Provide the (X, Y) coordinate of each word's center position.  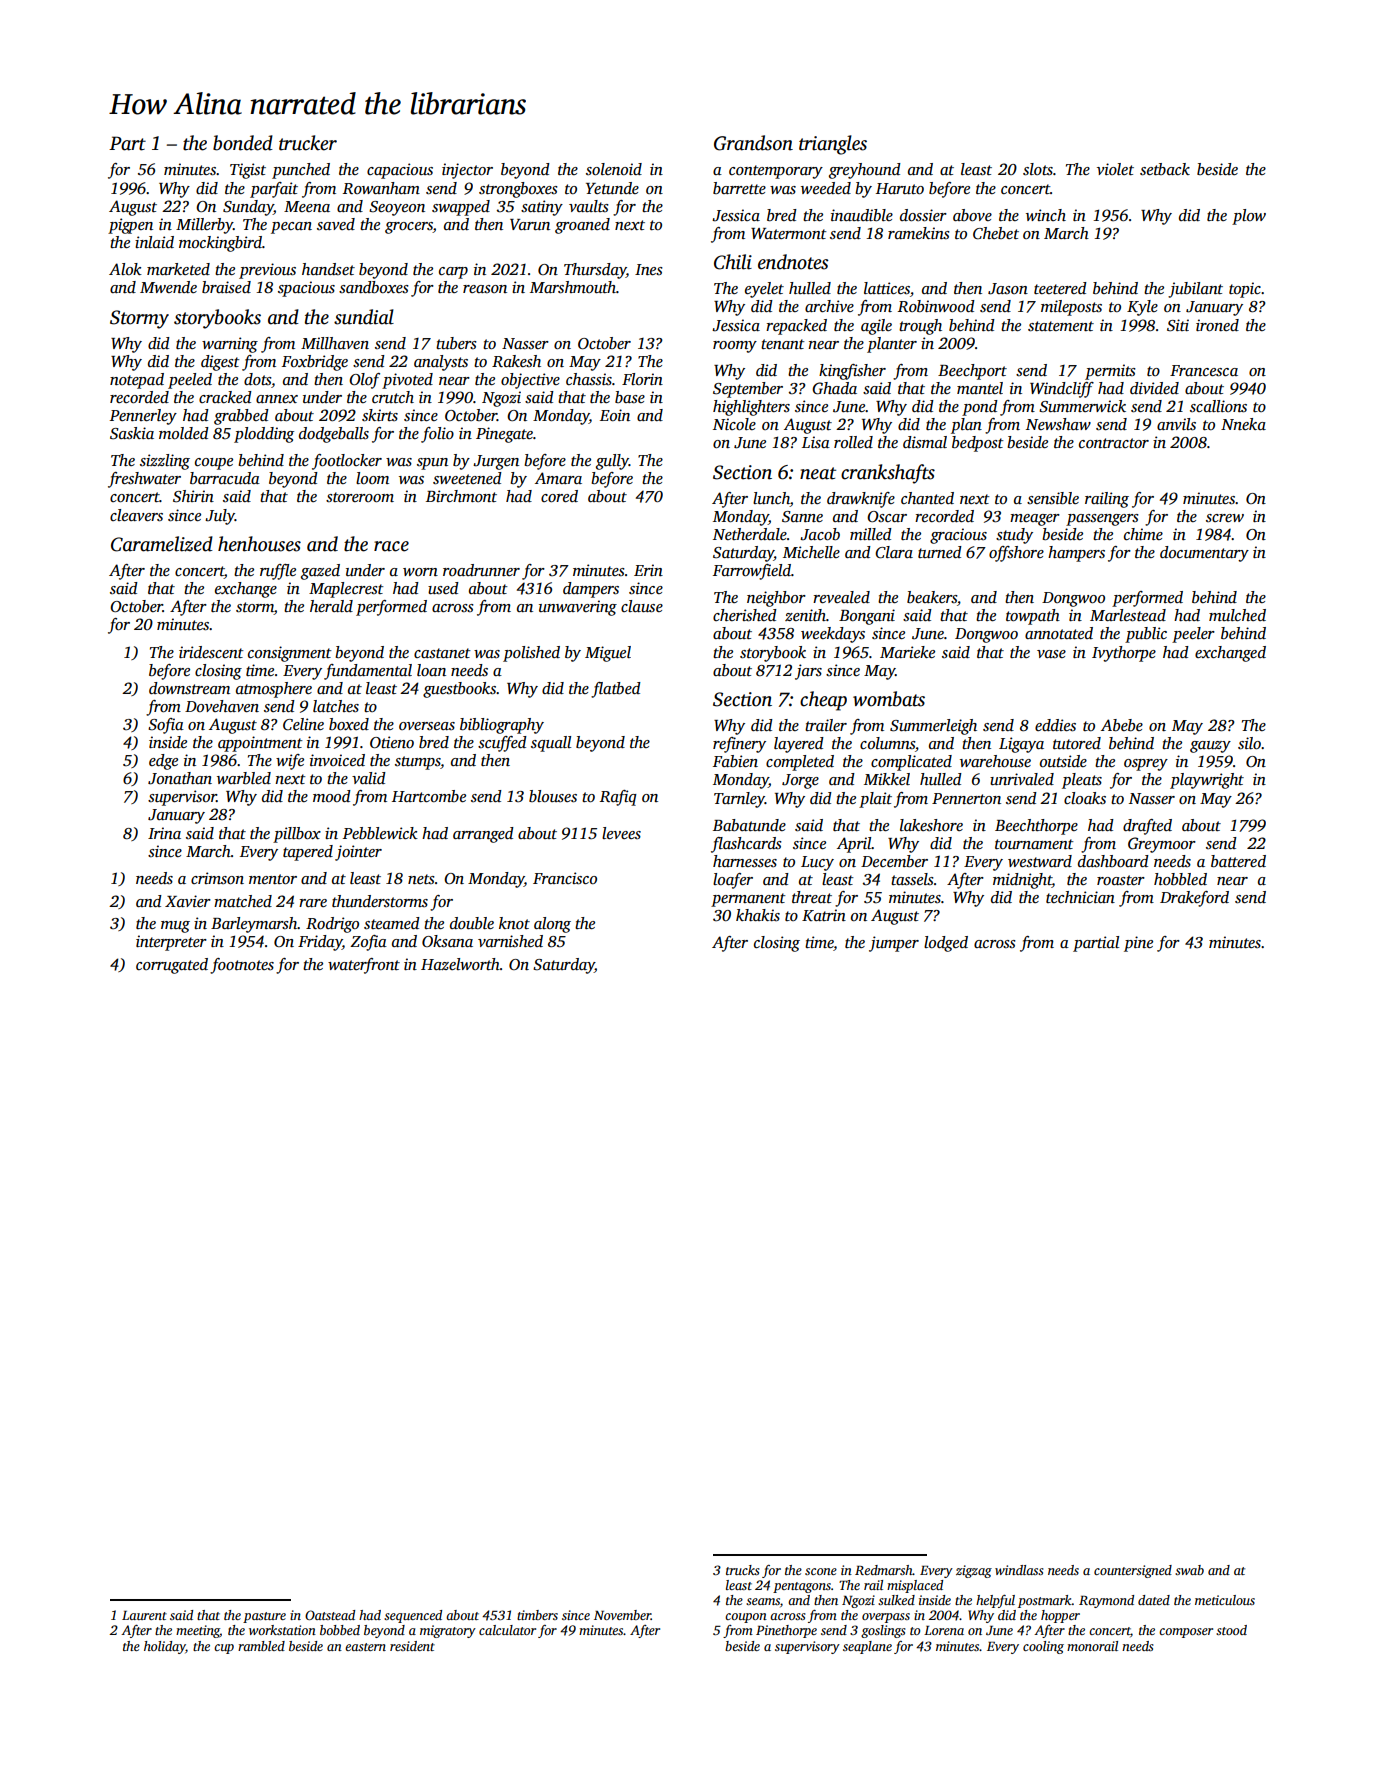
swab (1189, 1570)
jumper (894, 944)
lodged (946, 944)
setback (1165, 169)
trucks (743, 1570)
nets (421, 879)
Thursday (595, 271)
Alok (125, 269)
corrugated (172, 966)
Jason (1008, 289)
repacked (796, 327)
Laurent (144, 1615)
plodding (264, 435)
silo (1249, 743)
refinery (739, 745)
